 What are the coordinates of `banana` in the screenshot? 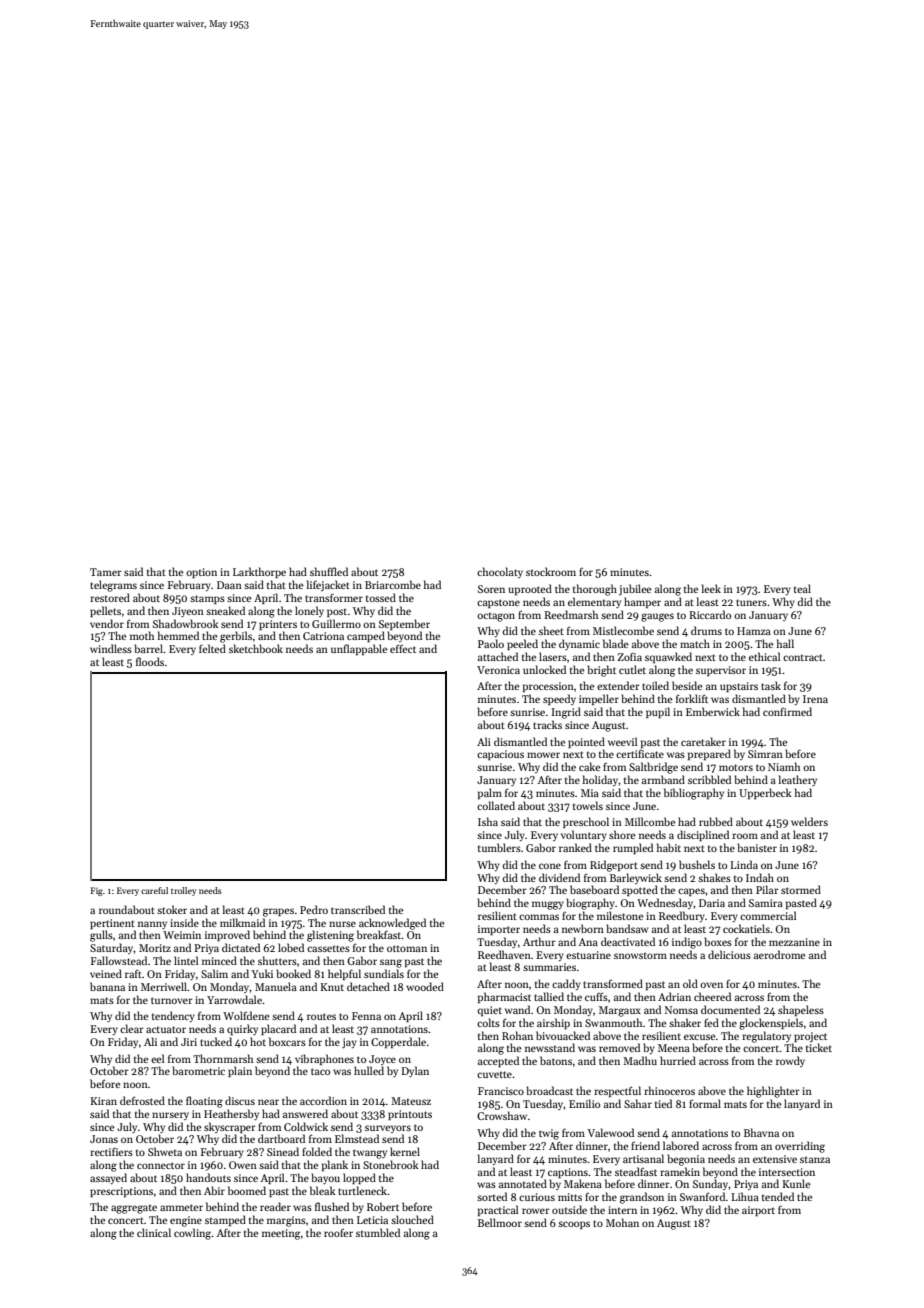 It's located at (107, 986).
